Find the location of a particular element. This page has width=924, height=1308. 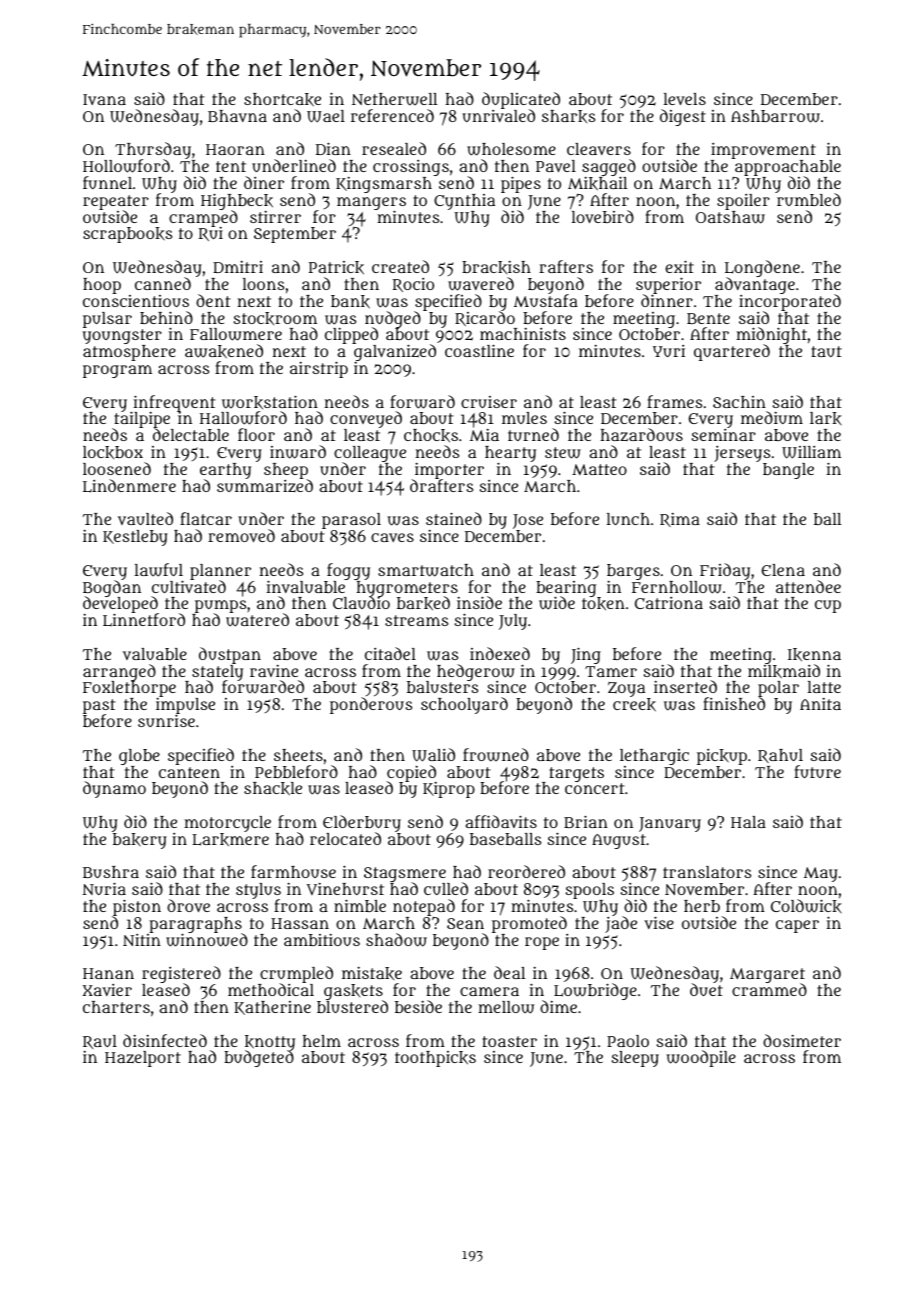

frowned is located at coordinates (496, 755).
